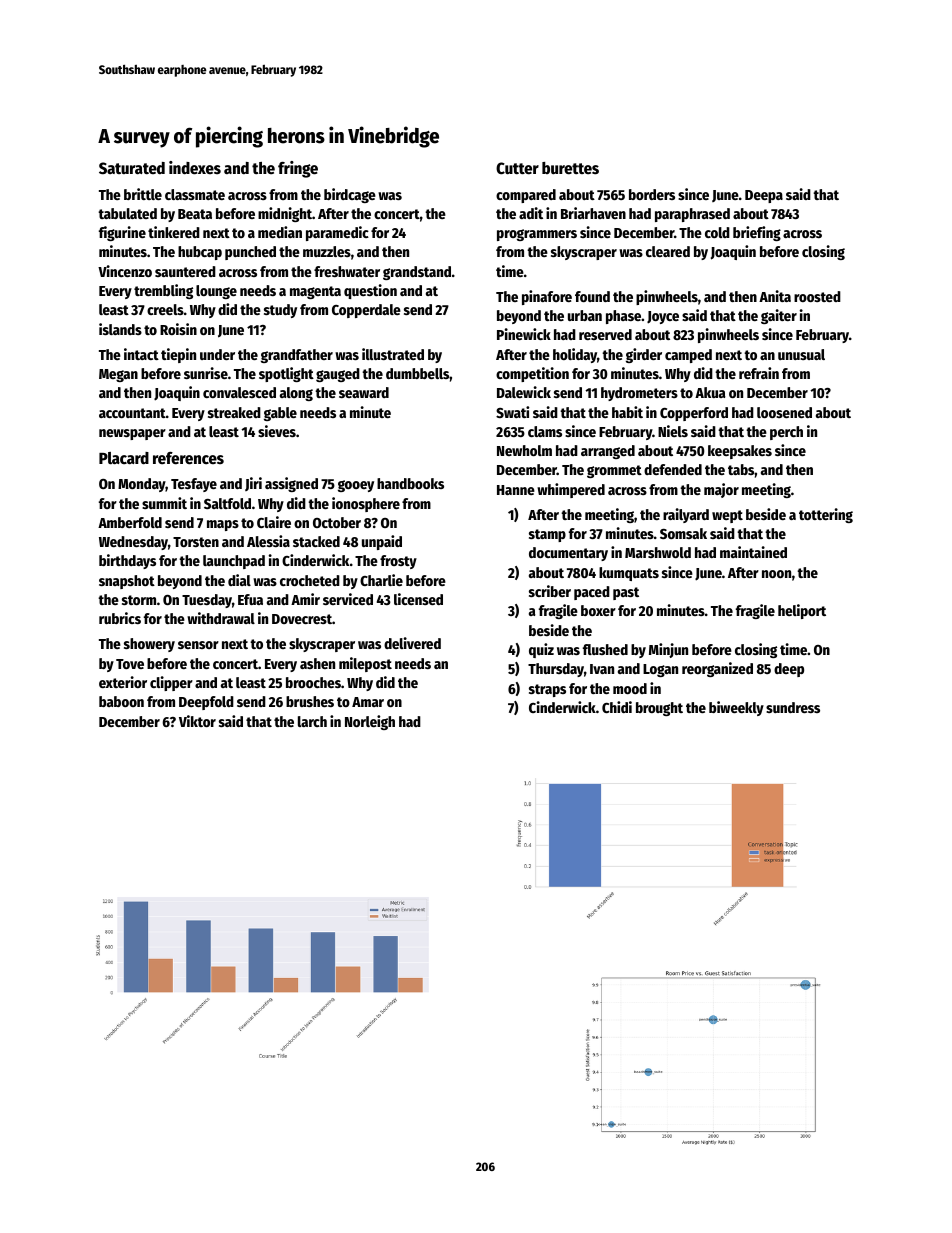  What do you see at coordinates (688, 356) in the screenshot?
I see `camped` at bounding box center [688, 356].
